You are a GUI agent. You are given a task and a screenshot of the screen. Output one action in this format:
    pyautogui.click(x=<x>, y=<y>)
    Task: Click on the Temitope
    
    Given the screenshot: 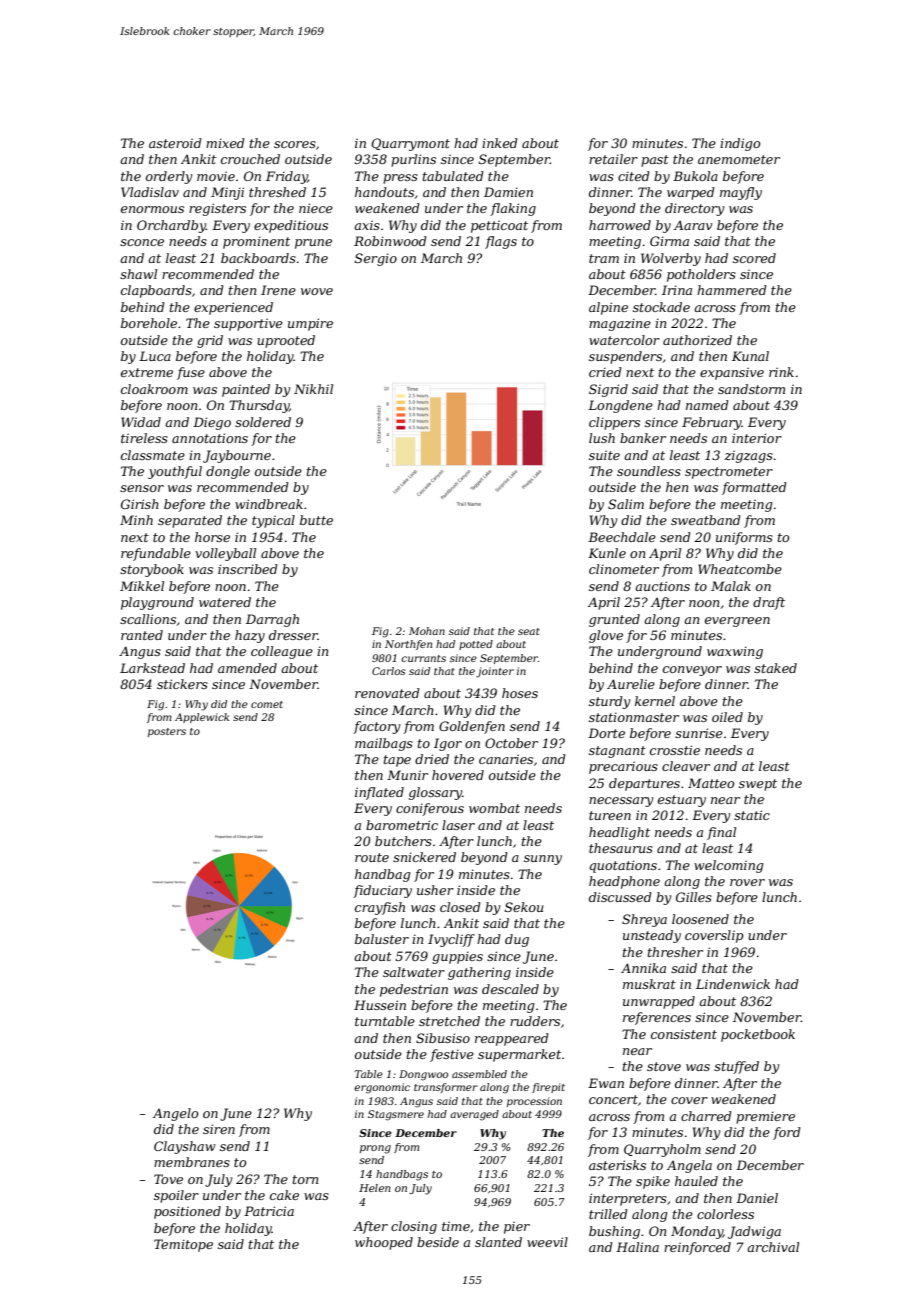 What is the action you would take?
    pyautogui.click(x=183, y=1245)
